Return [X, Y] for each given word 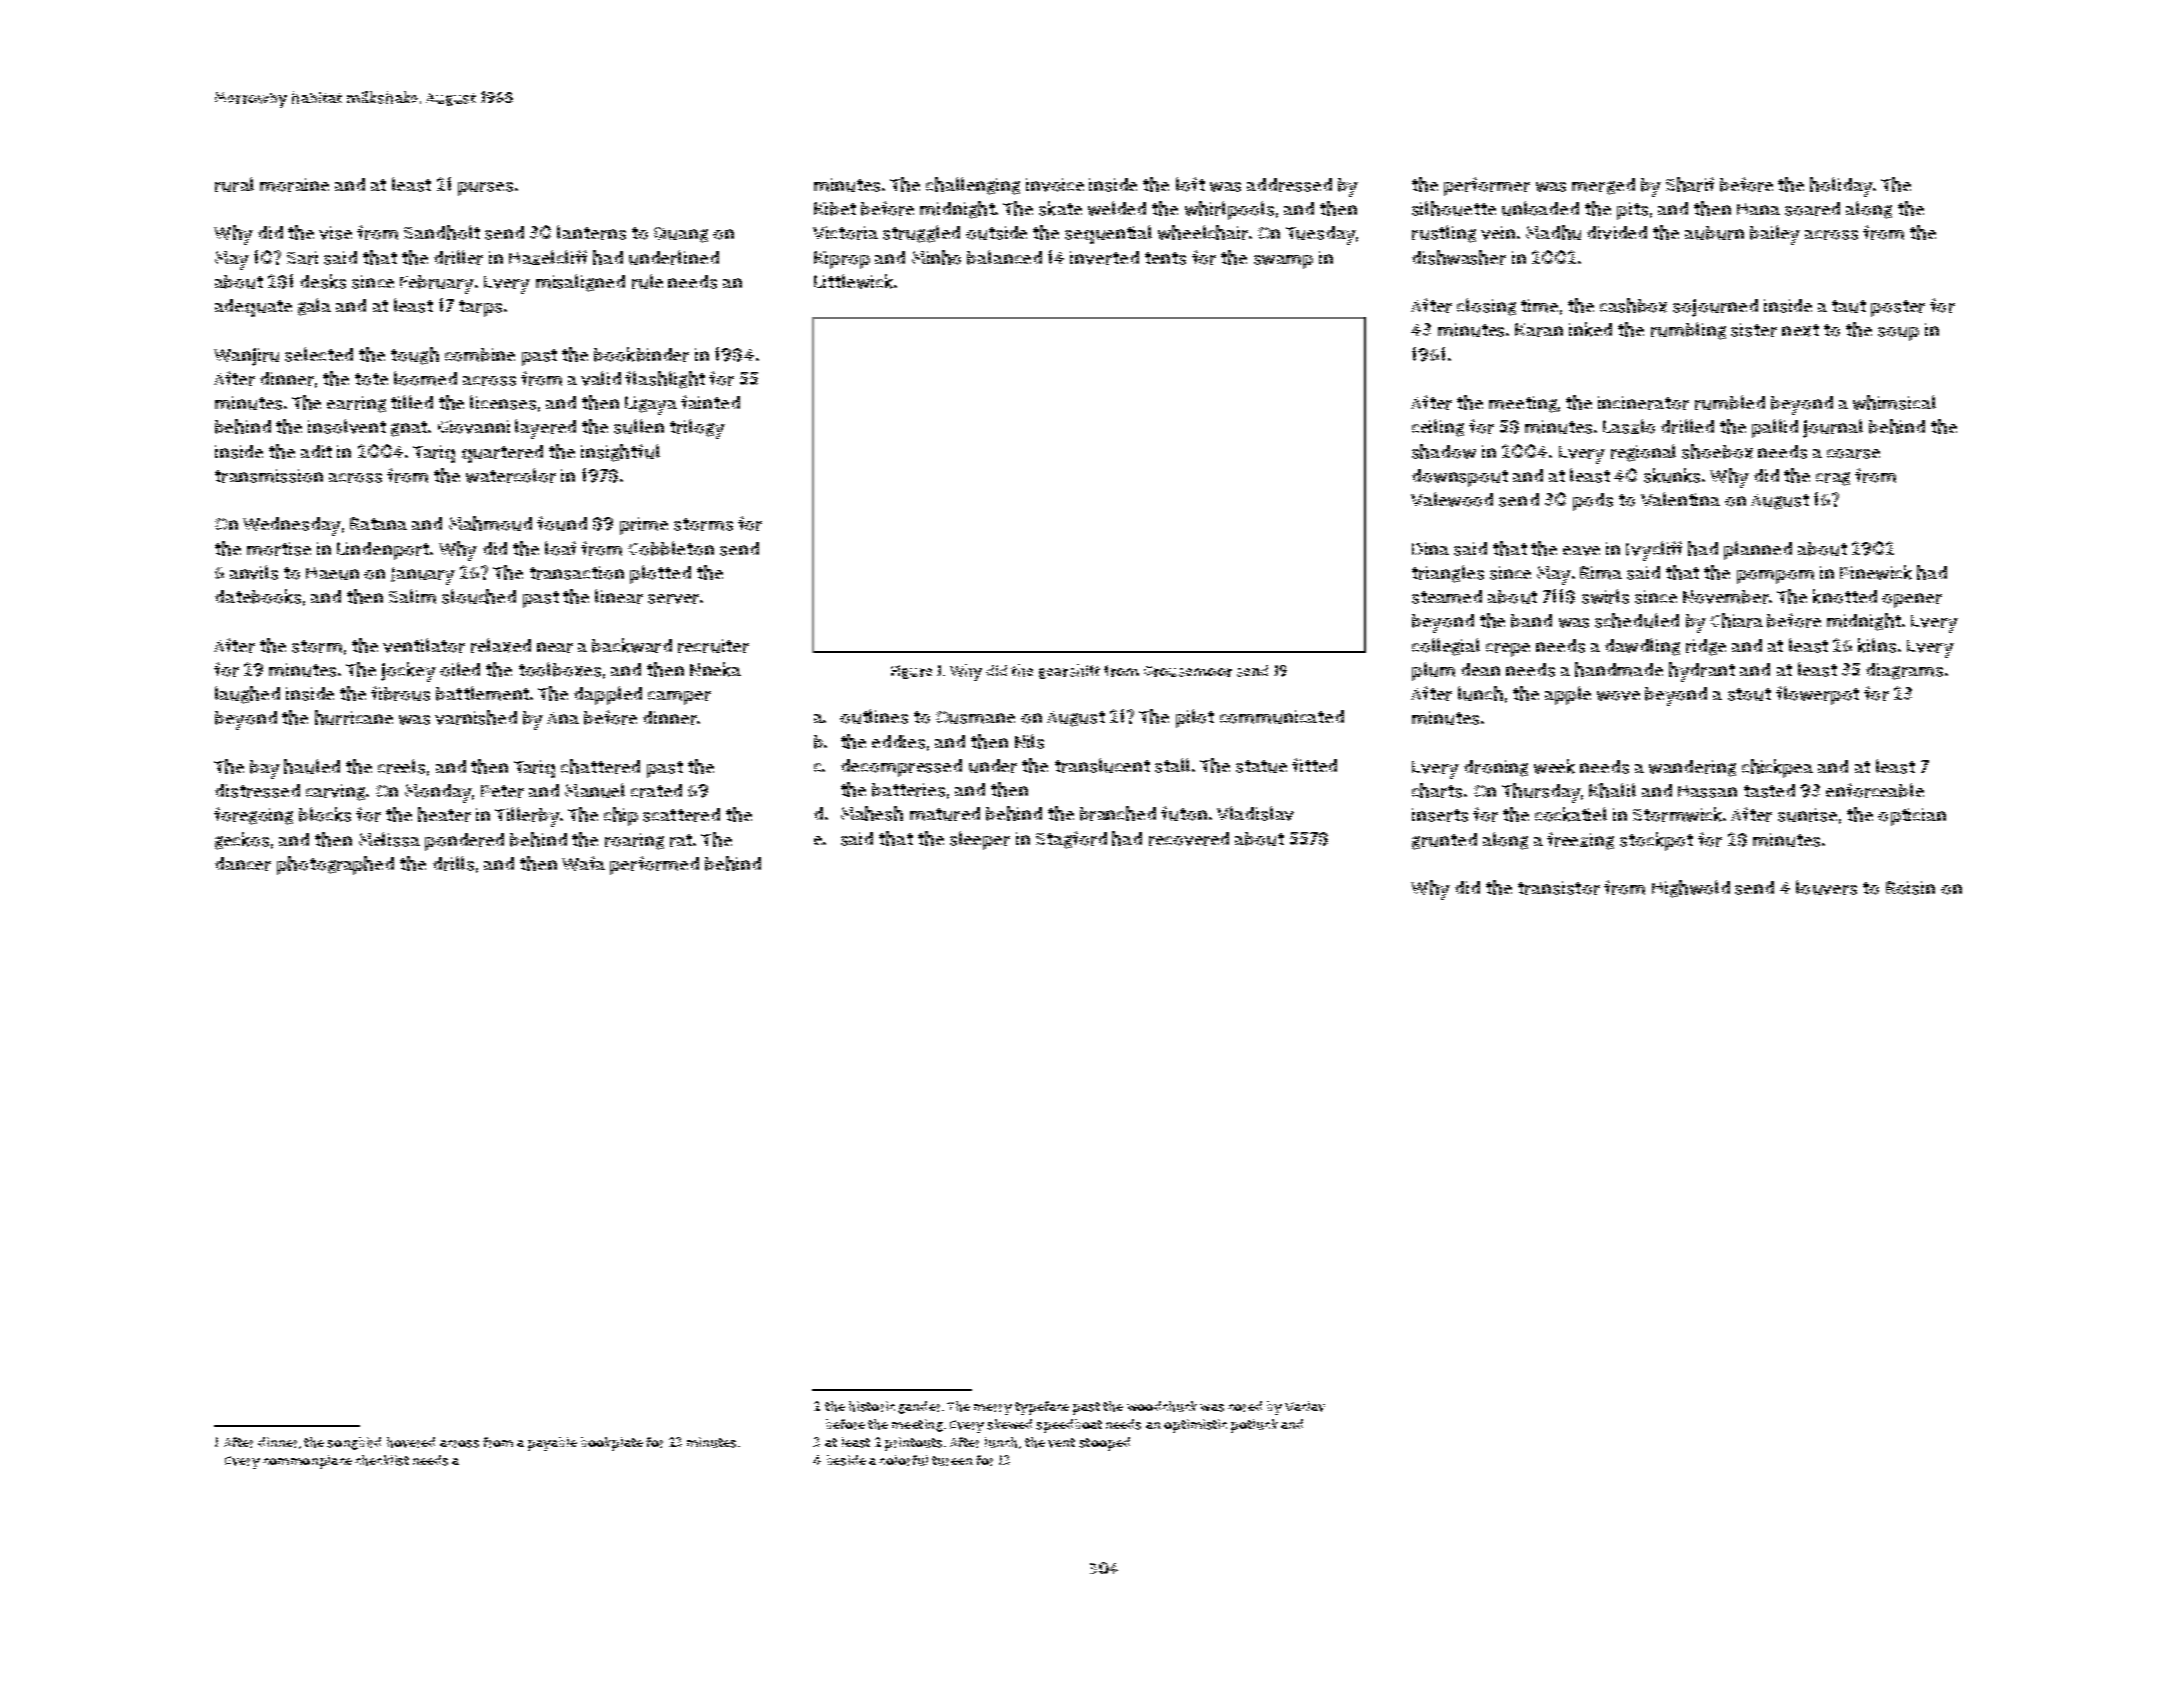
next [1800, 330]
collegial [1446, 647]
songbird [354, 1443]
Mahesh [872, 813]
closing [1486, 307]
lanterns [591, 232]
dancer [243, 864]
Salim [412, 596]
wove [1618, 696]
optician [1912, 817]
